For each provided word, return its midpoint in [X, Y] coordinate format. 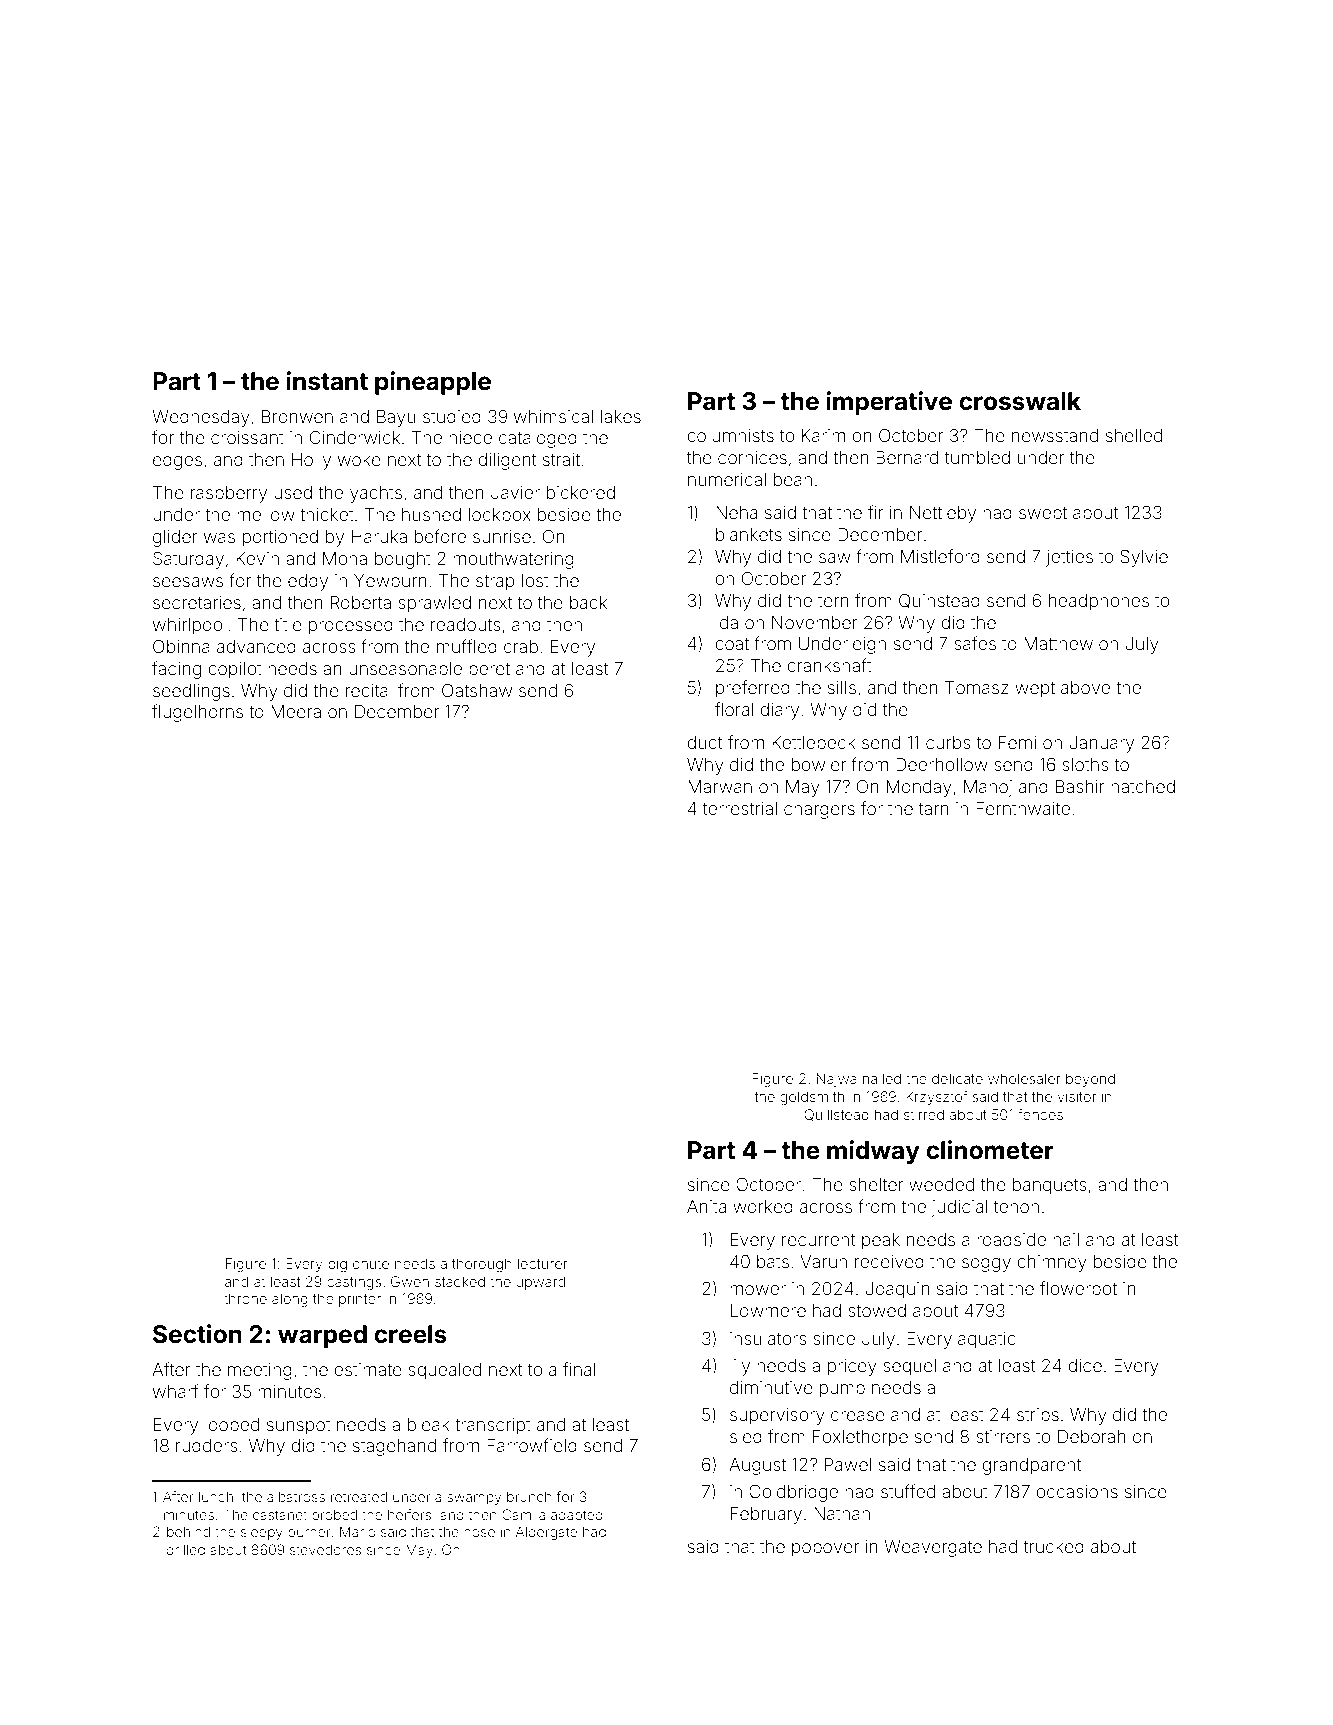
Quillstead [836, 1115]
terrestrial [740, 808]
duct [704, 742]
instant [327, 381]
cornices [752, 457]
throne [245, 1298]
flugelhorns [197, 713]
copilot [235, 670]
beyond [1090, 1080]
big [337, 1265]
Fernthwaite [1023, 808]
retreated [359, 1496]
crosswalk [1020, 401]
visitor [1076, 1096]
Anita [706, 1206]
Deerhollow [942, 764]
